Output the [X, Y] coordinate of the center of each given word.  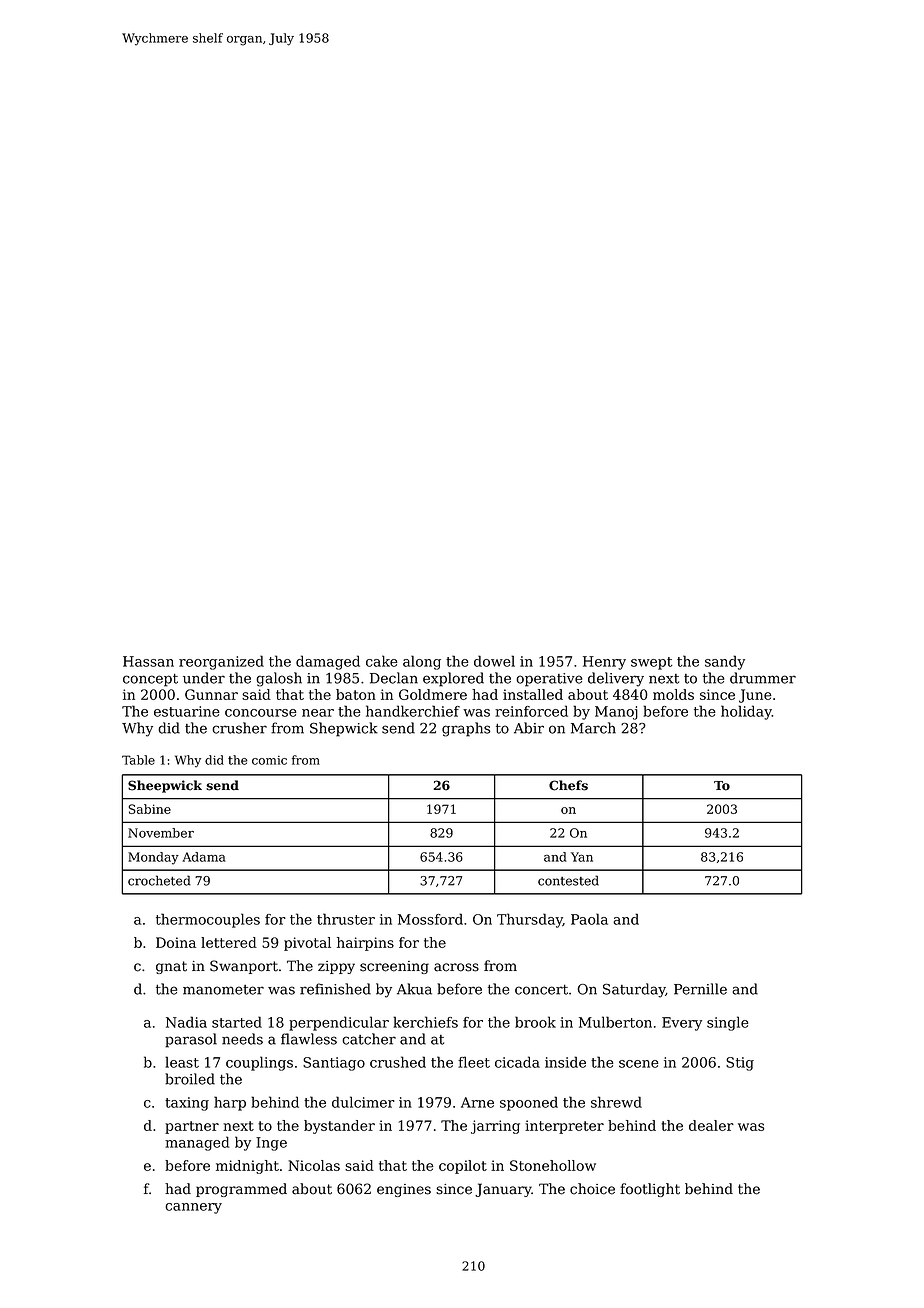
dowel [494, 661]
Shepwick [344, 729]
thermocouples [208, 920]
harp [230, 1103]
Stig [740, 1064]
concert [541, 989]
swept [651, 663]
